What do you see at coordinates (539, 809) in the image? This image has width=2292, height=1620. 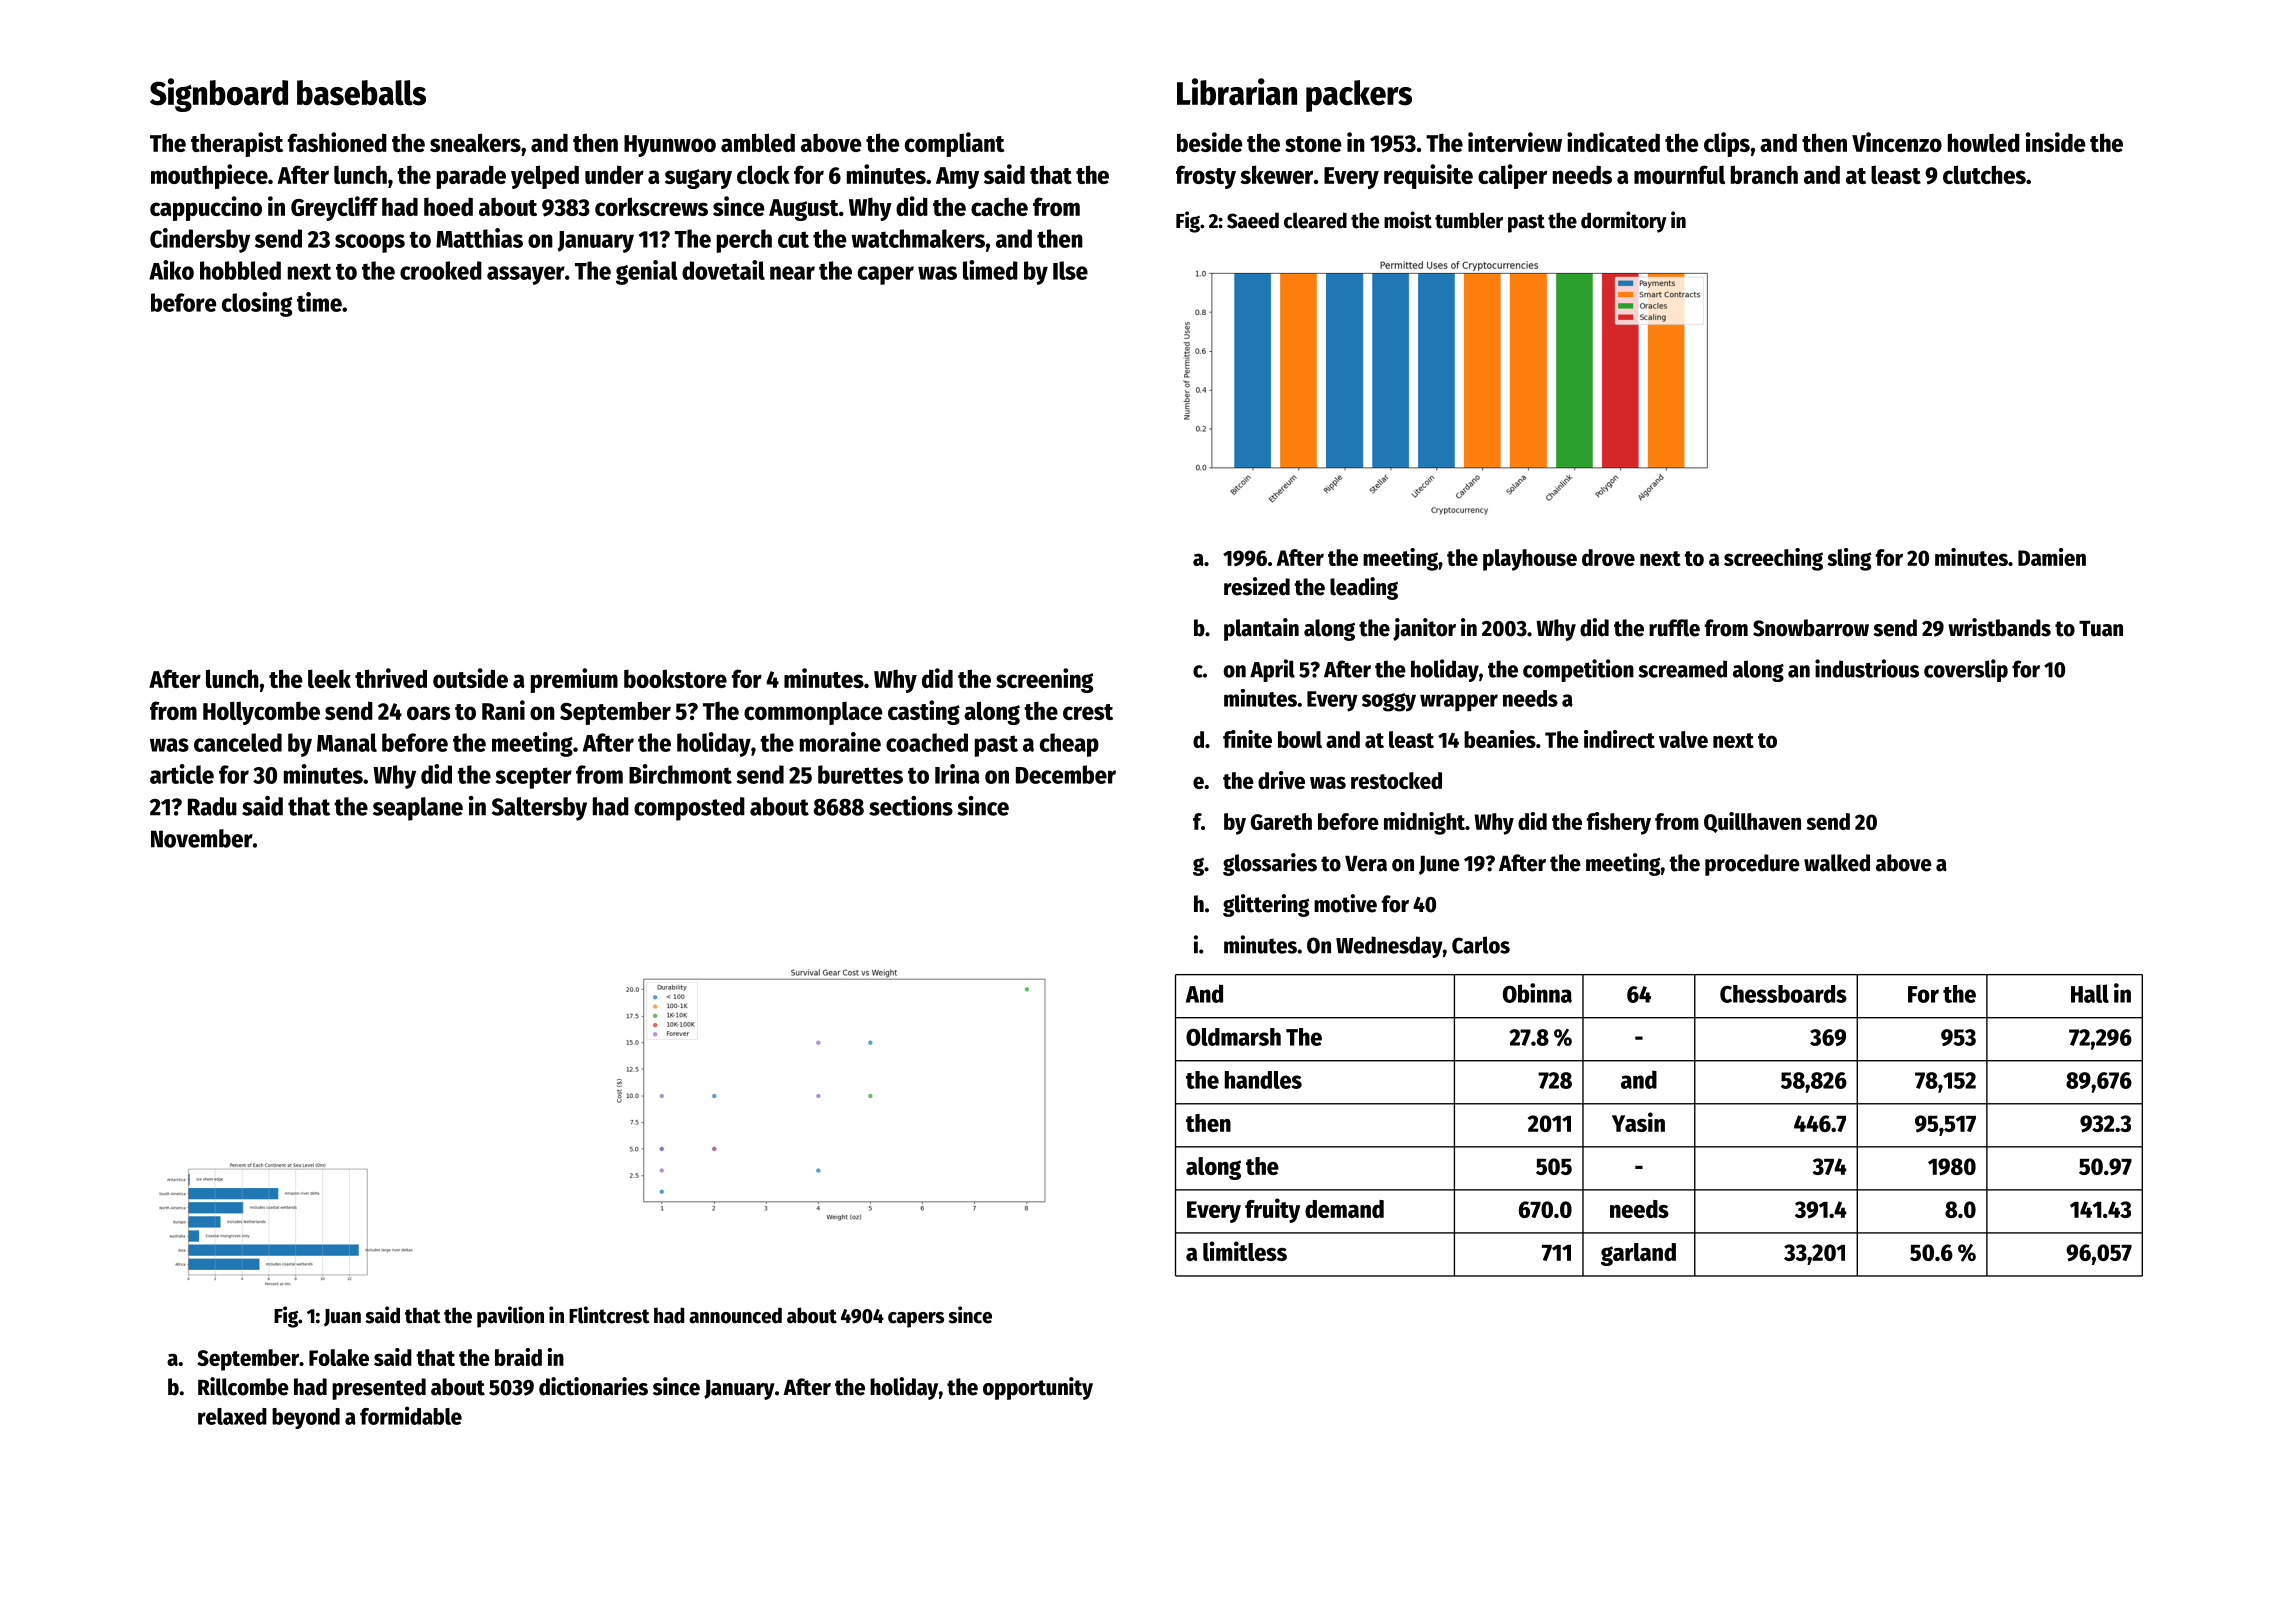 I see `Saltersby` at bounding box center [539, 809].
